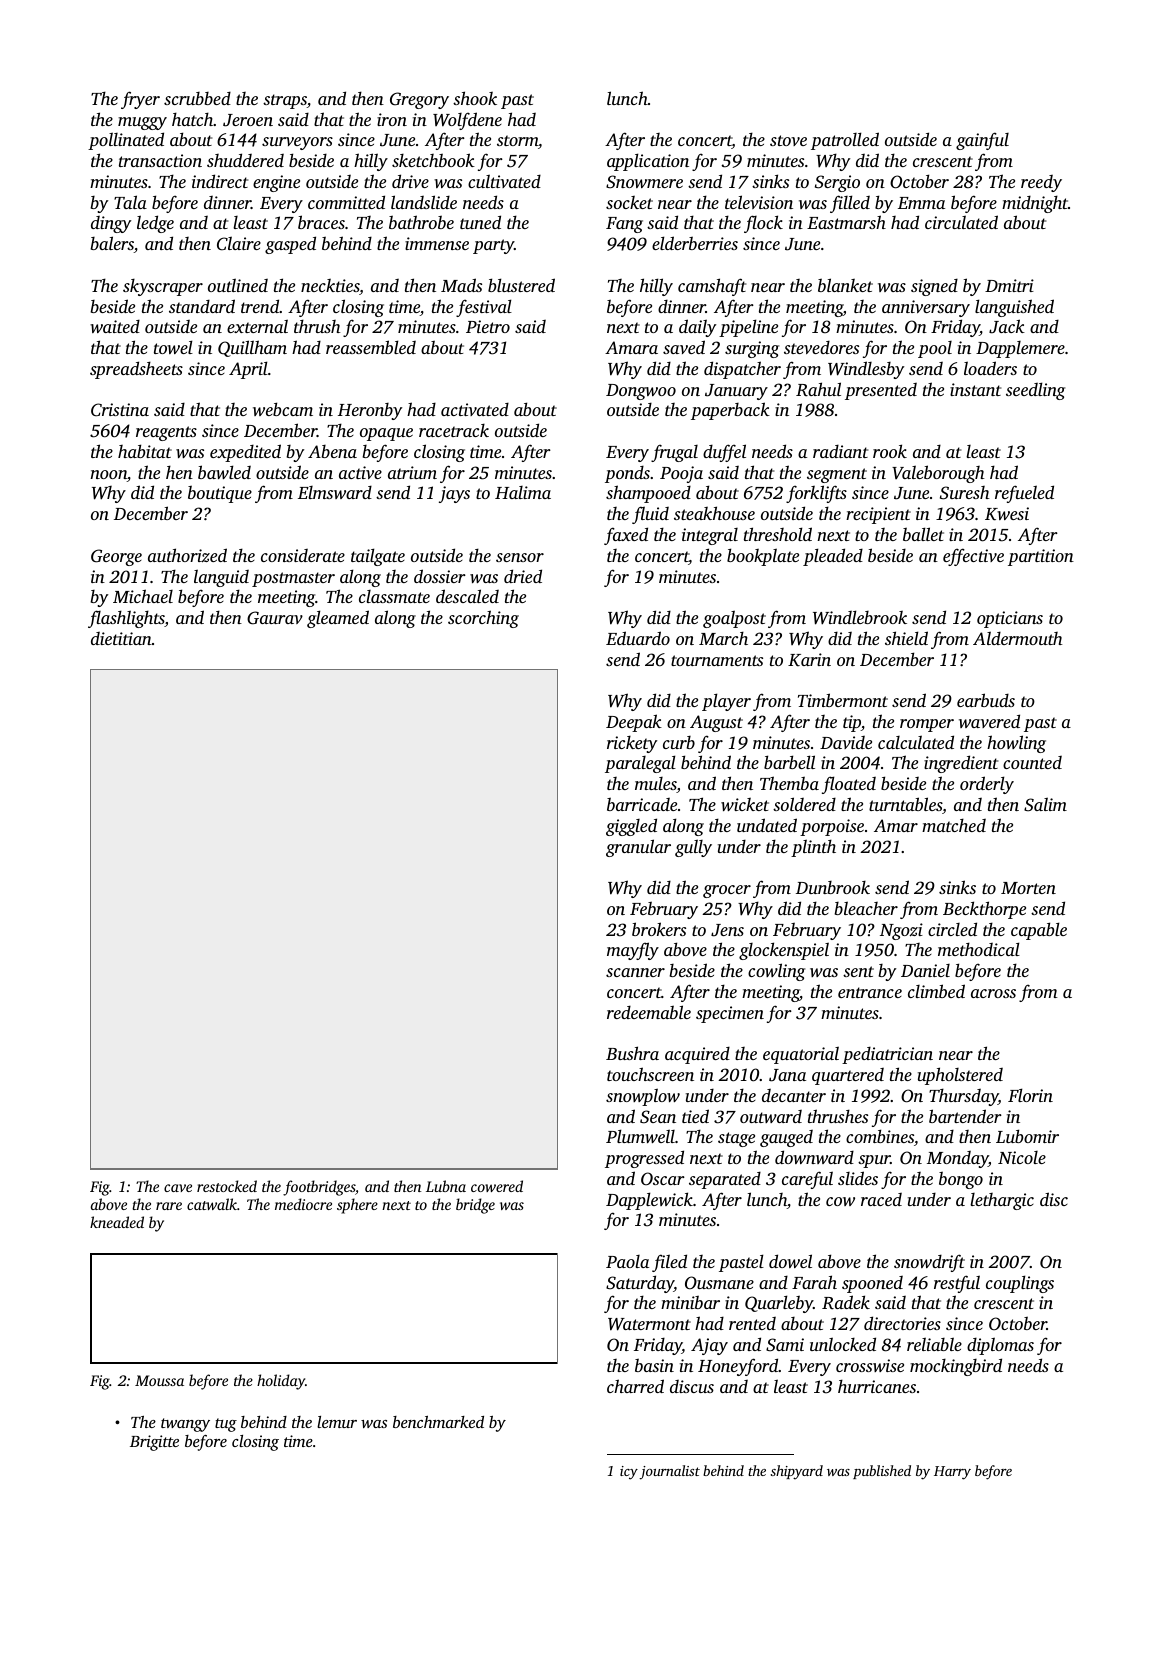 The image size is (1165, 1654). What do you see at coordinates (521, 285) in the document?
I see `blustered` at bounding box center [521, 285].
